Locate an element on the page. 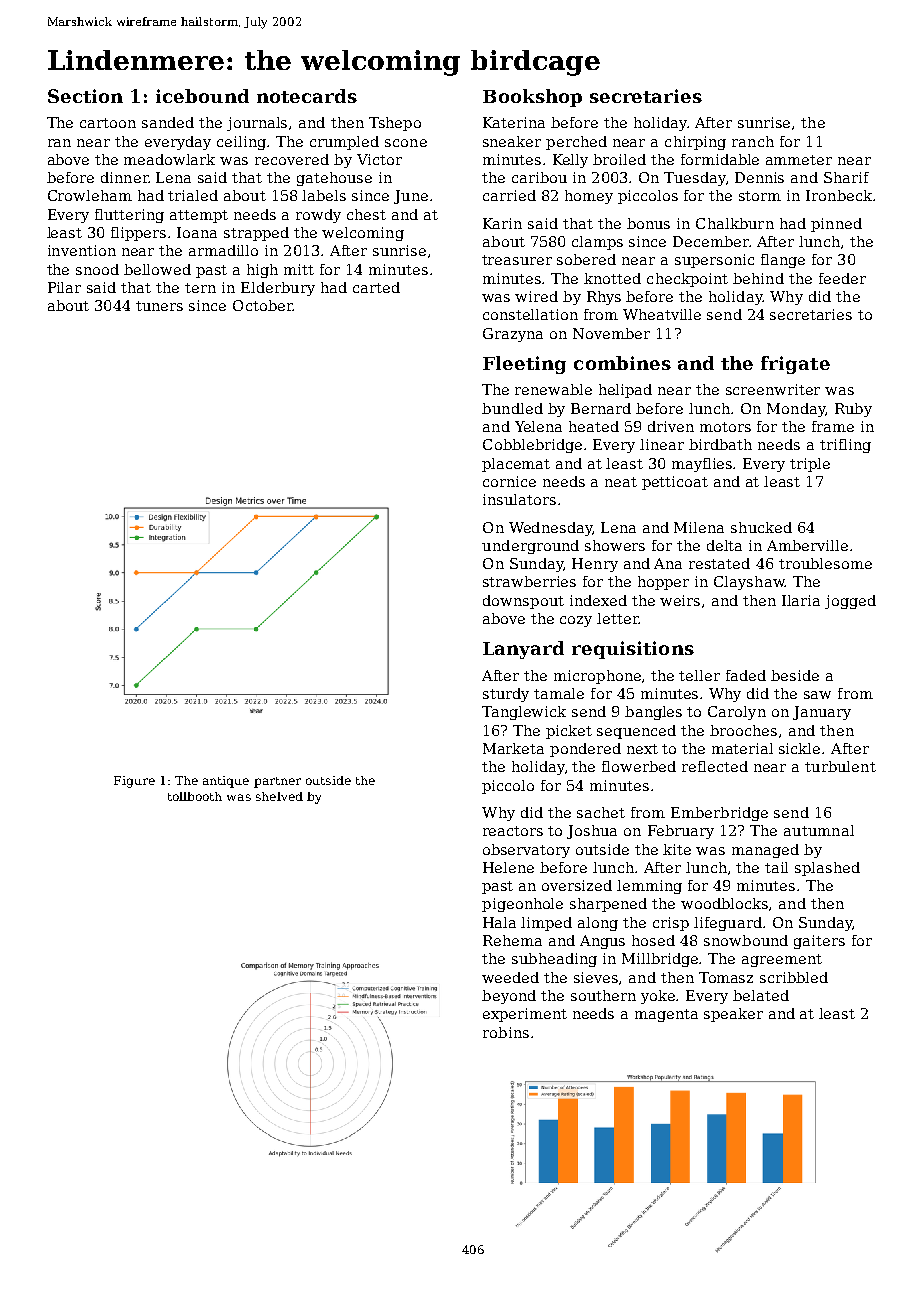 Image resolution: width=924 pixels, height=1308 pixels. Helene is located at coordinates (508, 867).
